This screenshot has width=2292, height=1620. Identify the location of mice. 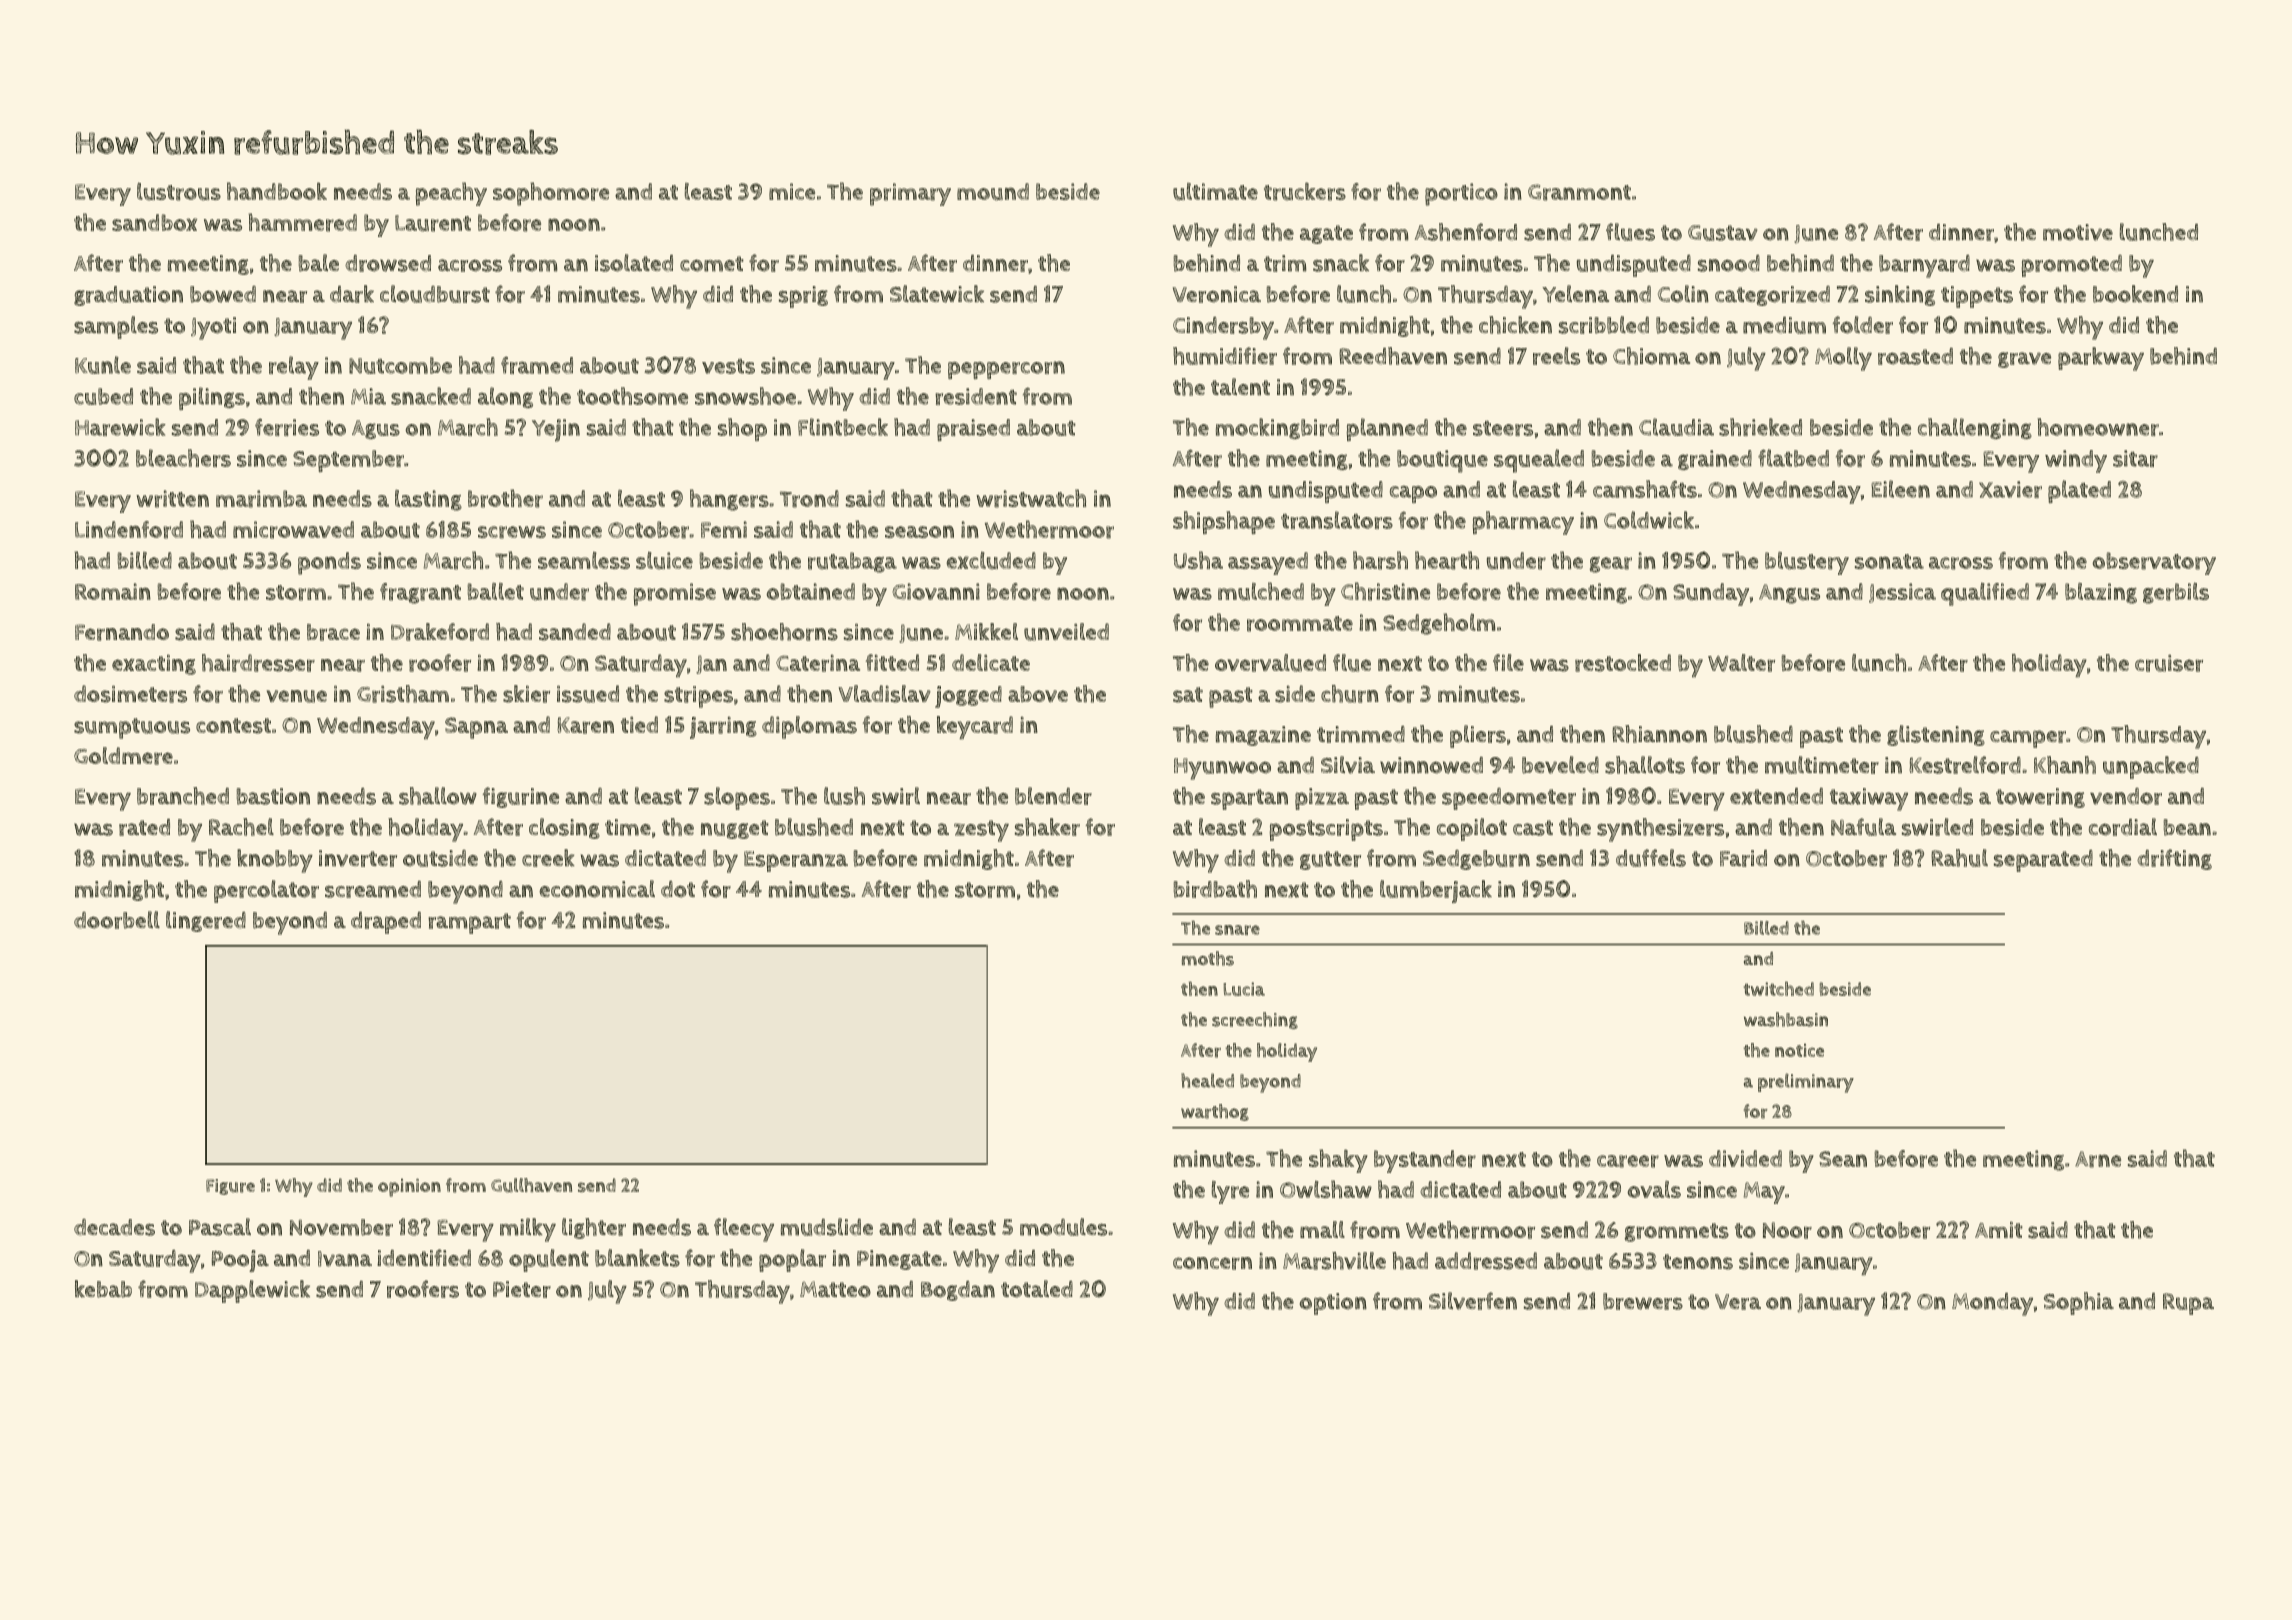
(792, 191).
